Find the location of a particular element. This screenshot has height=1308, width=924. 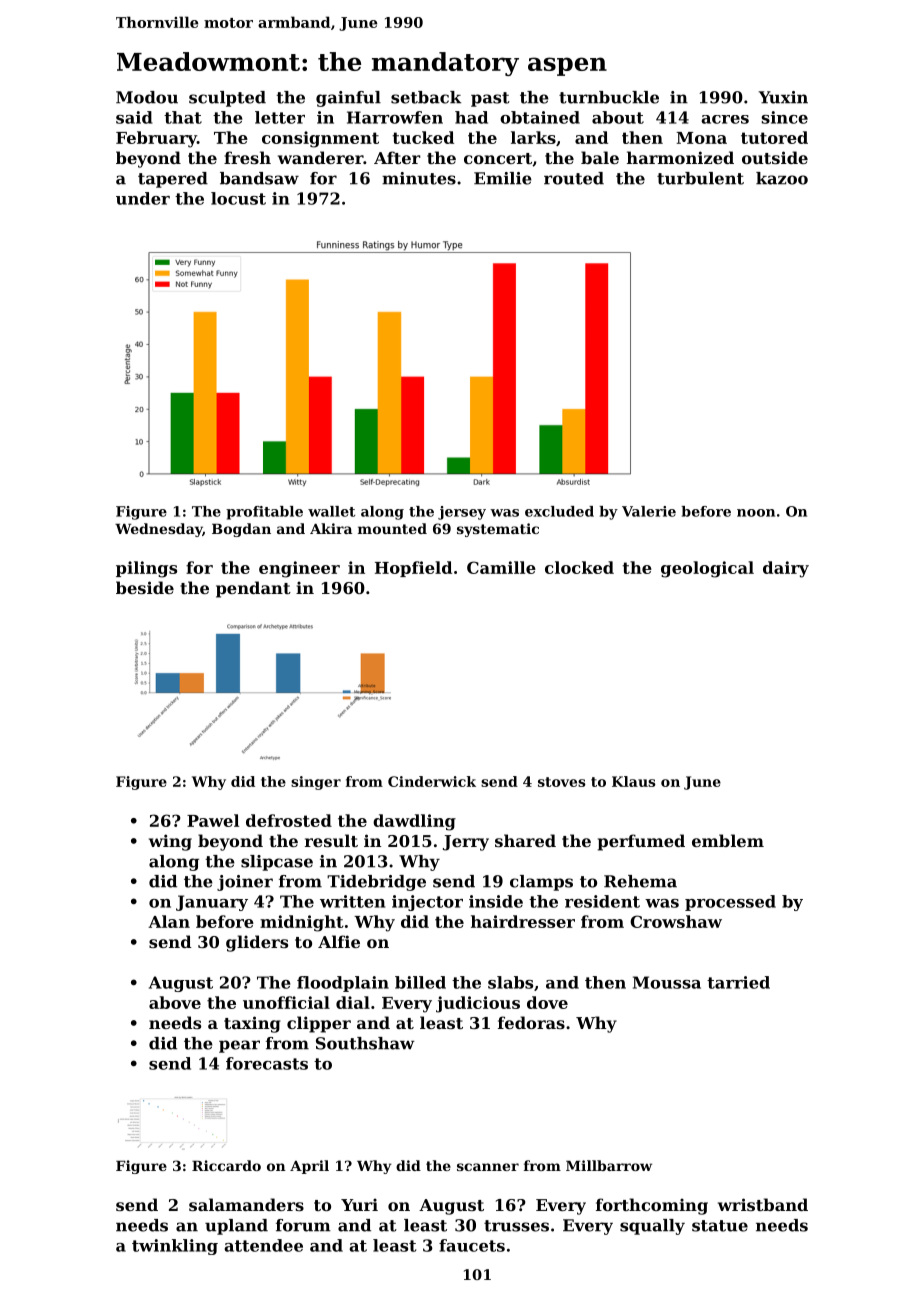

profitable is located at coordinates (264, 513).
